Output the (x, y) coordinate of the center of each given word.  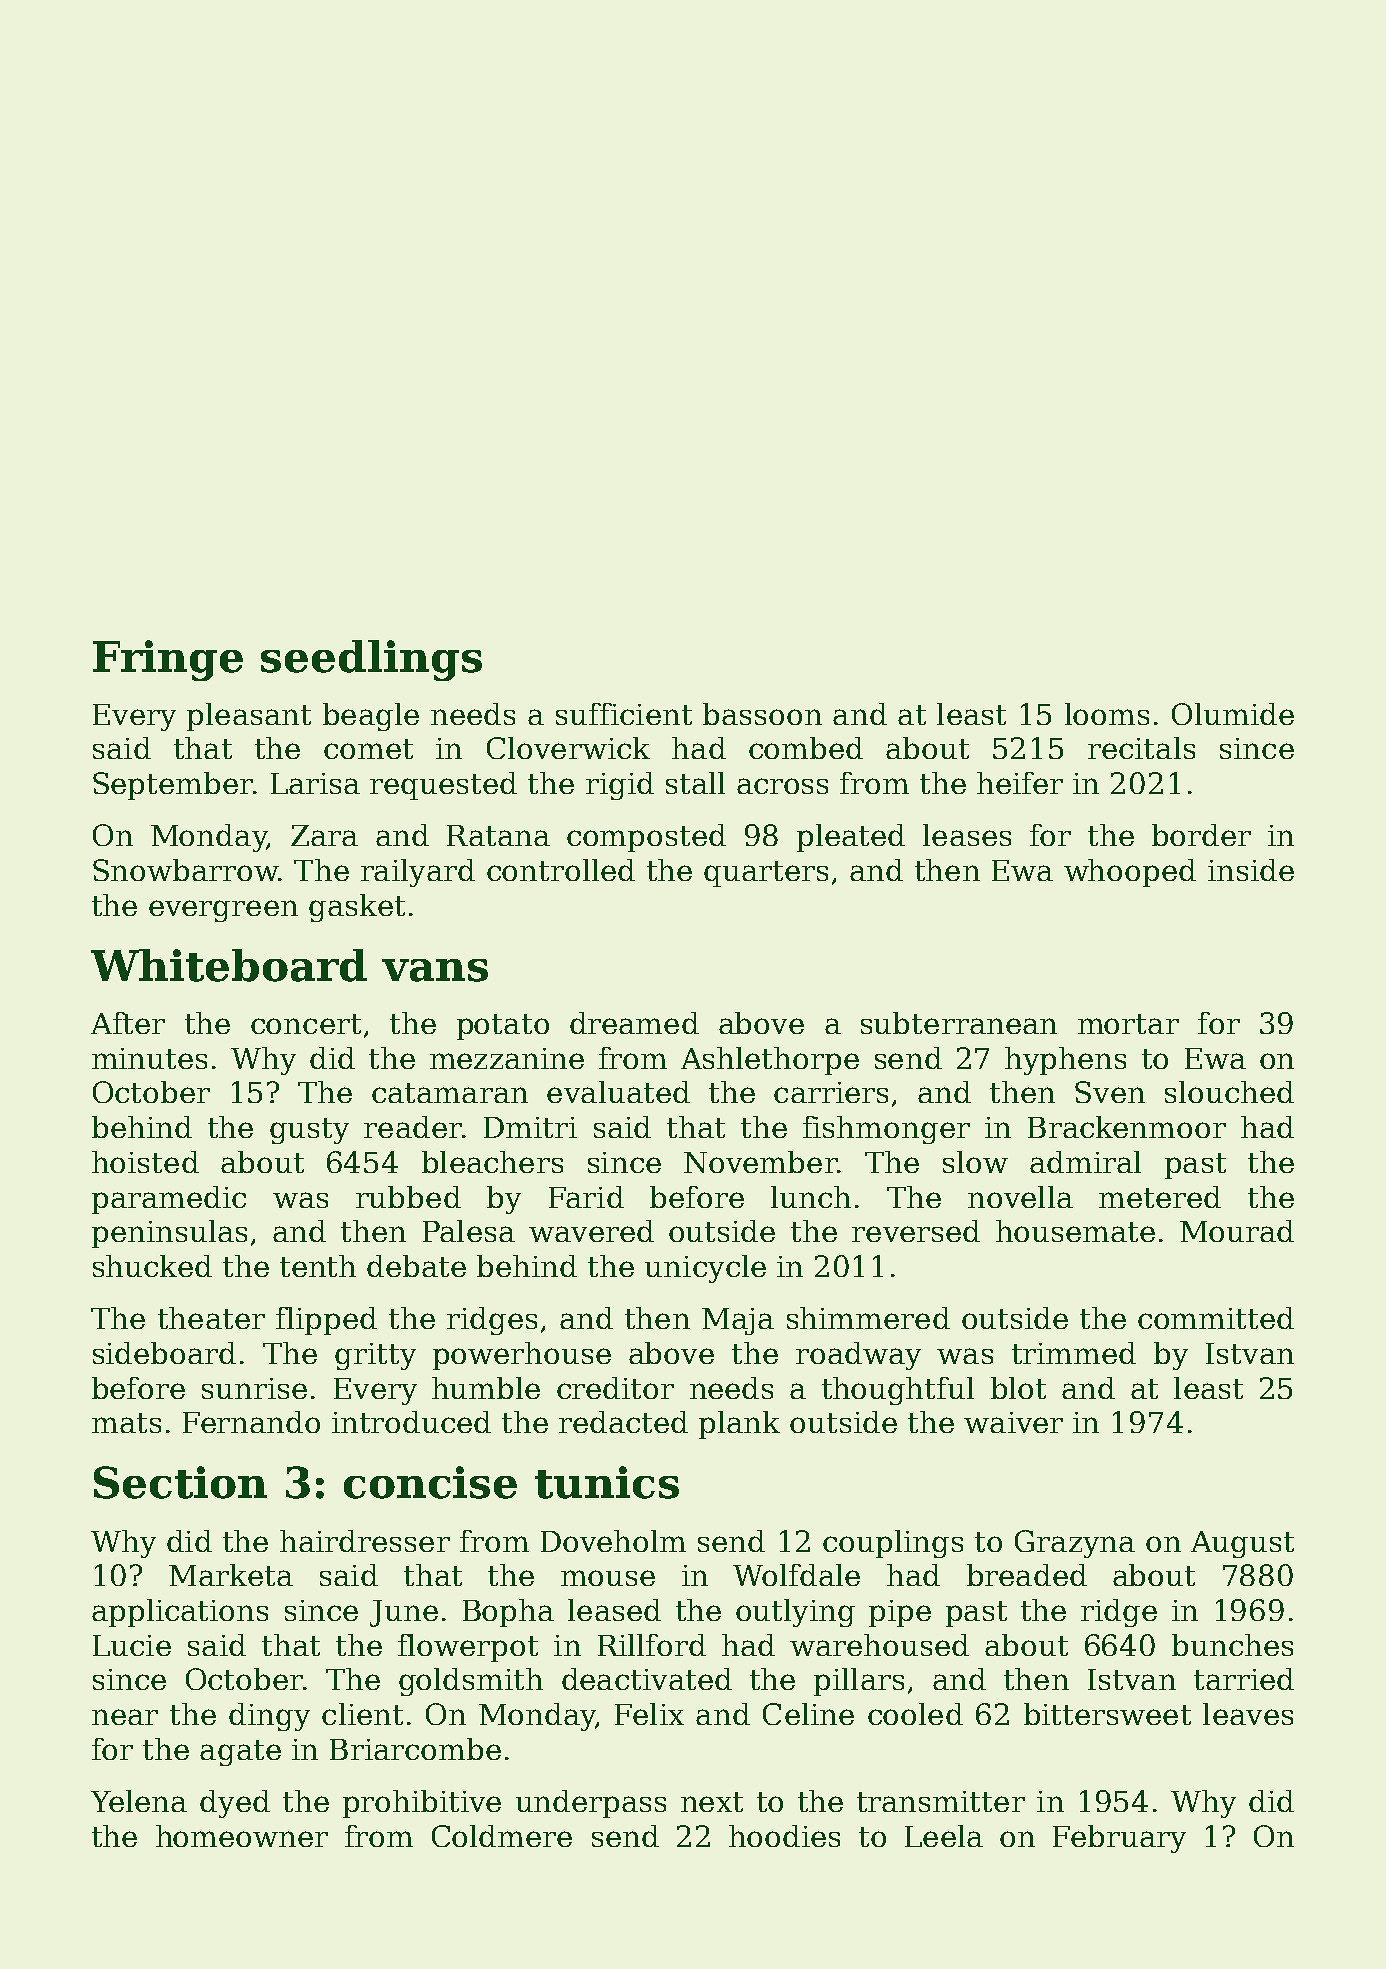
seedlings (371, 660)
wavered (591, 1231)
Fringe (168, 660)
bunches (1232, 1645)
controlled (561, 870)
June (404, 1613)
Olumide (1233, 714)
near (125, 1717)
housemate (1075, 1231)
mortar (1128, 1024)
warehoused (879, 1645)
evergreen (223, 911)
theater (211, 1318)
